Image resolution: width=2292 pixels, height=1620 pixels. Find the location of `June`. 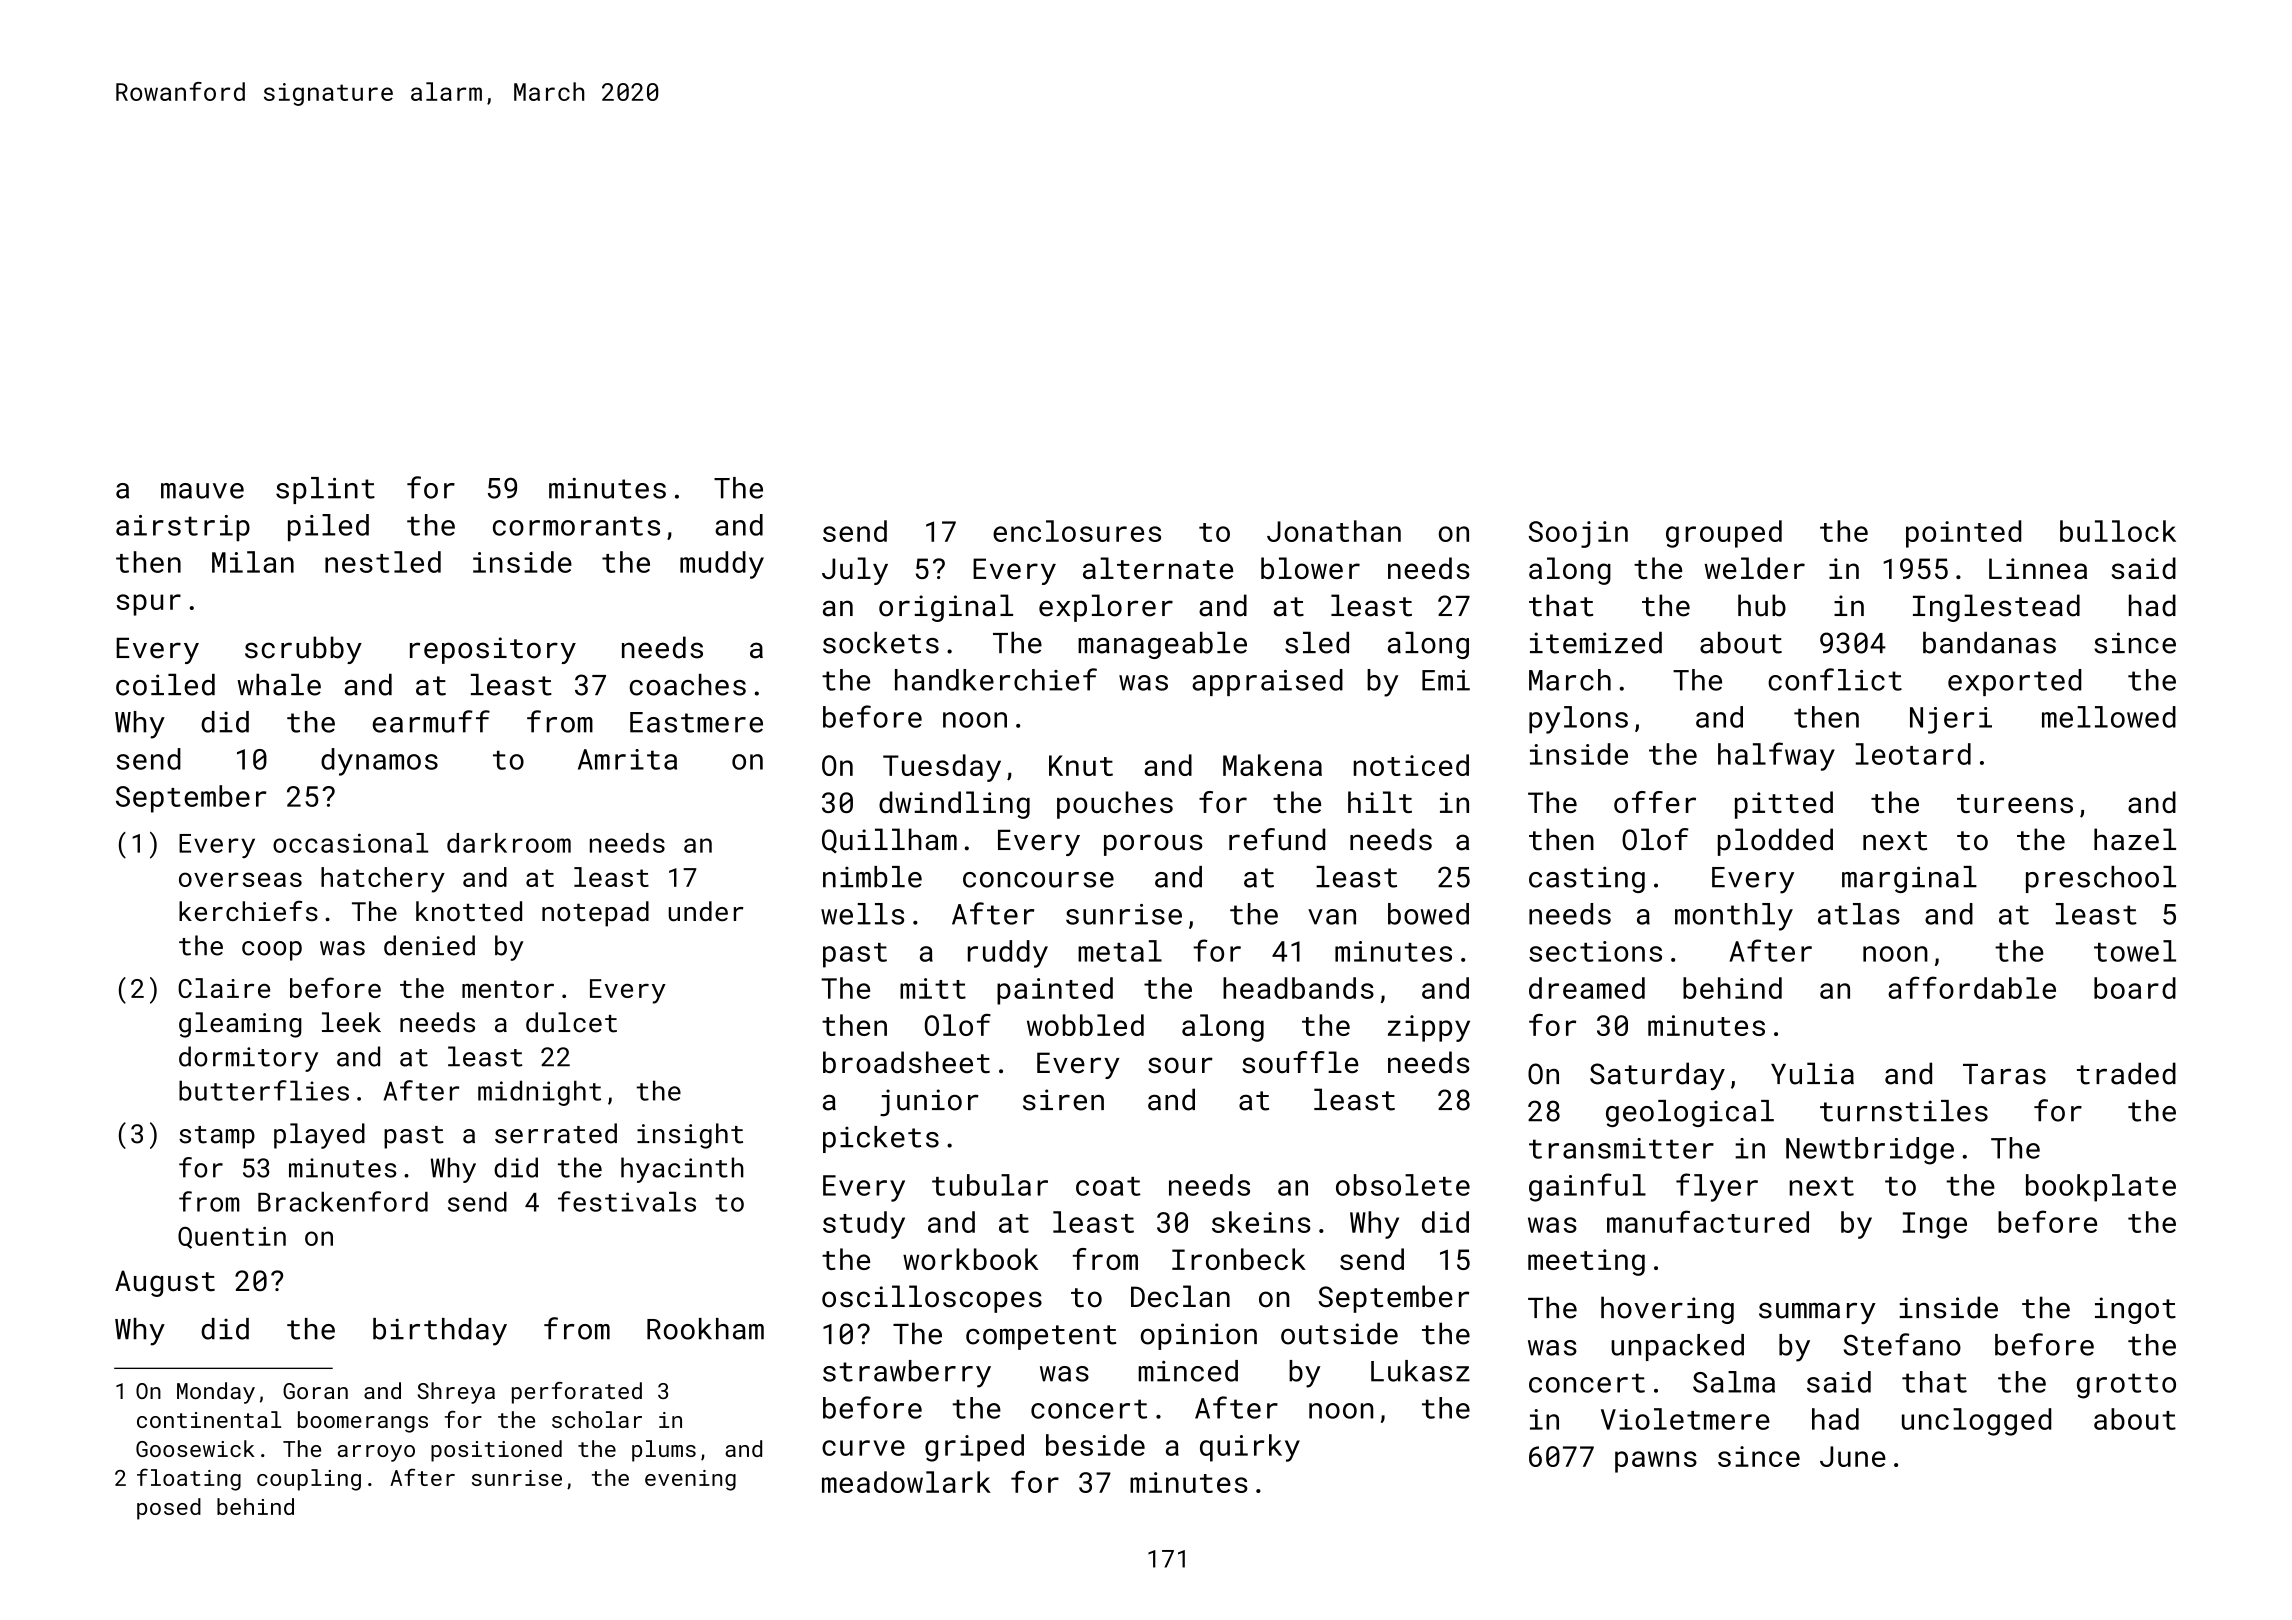

June is located at coordinates (1853, 1456).
